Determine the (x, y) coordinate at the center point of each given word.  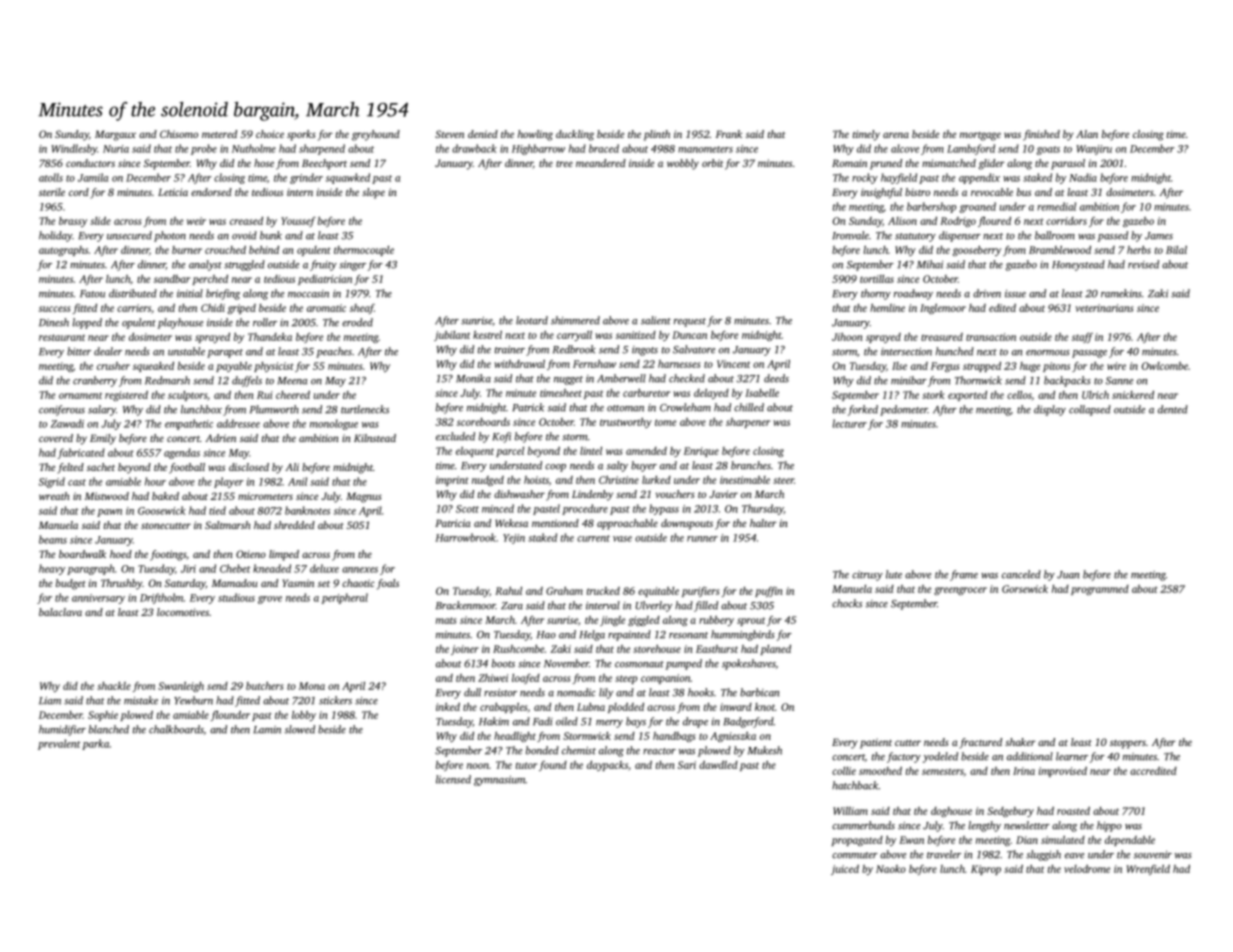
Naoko (891, 869)
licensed (453, 779)
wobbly (683, 164)
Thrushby (121, 584)
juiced (845, 870)
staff (1082, 338)
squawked (348, 178)
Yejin (514, 539)
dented (1173, 409)
